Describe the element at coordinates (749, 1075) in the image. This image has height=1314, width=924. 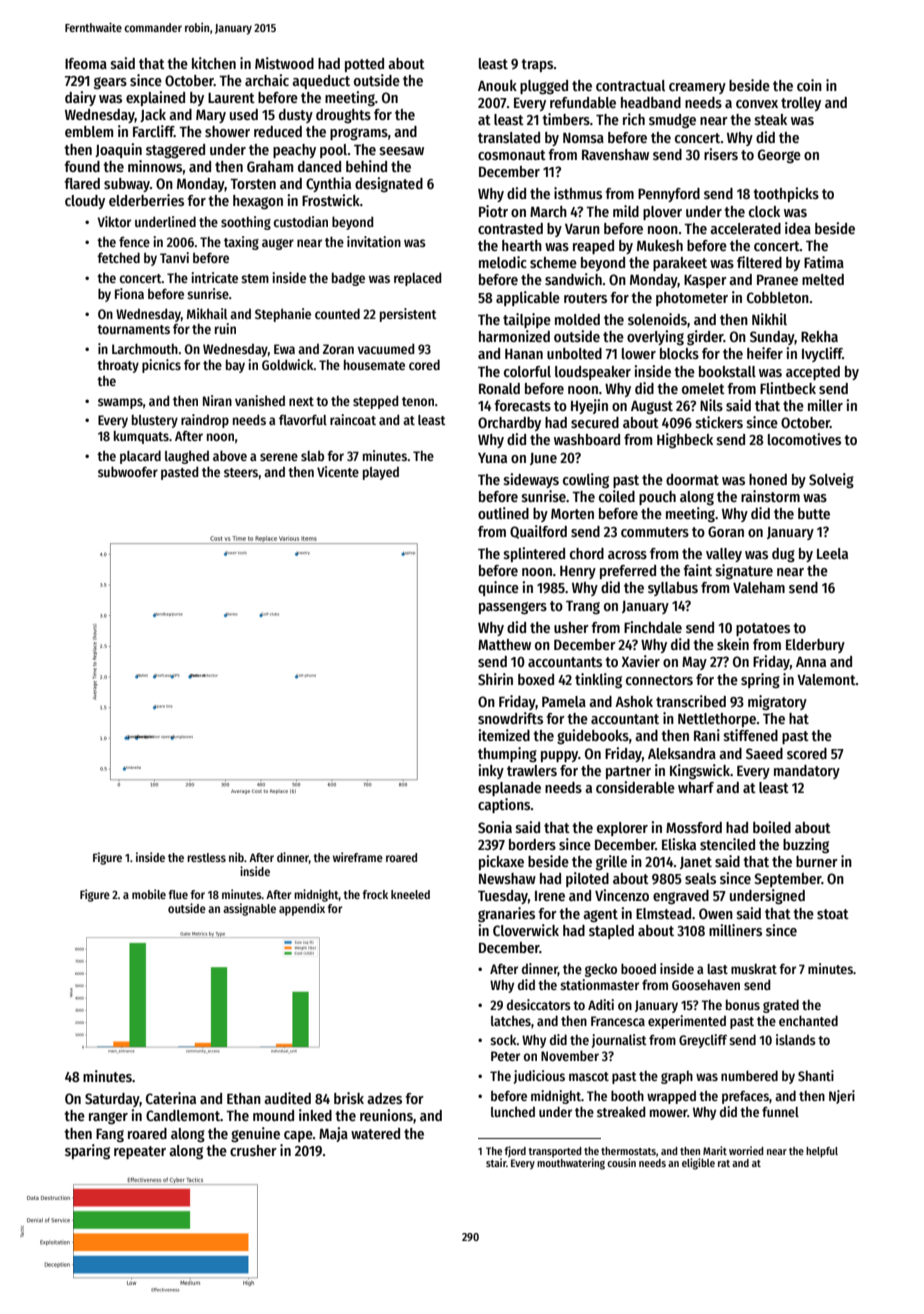
I see `numbered` at that location.
